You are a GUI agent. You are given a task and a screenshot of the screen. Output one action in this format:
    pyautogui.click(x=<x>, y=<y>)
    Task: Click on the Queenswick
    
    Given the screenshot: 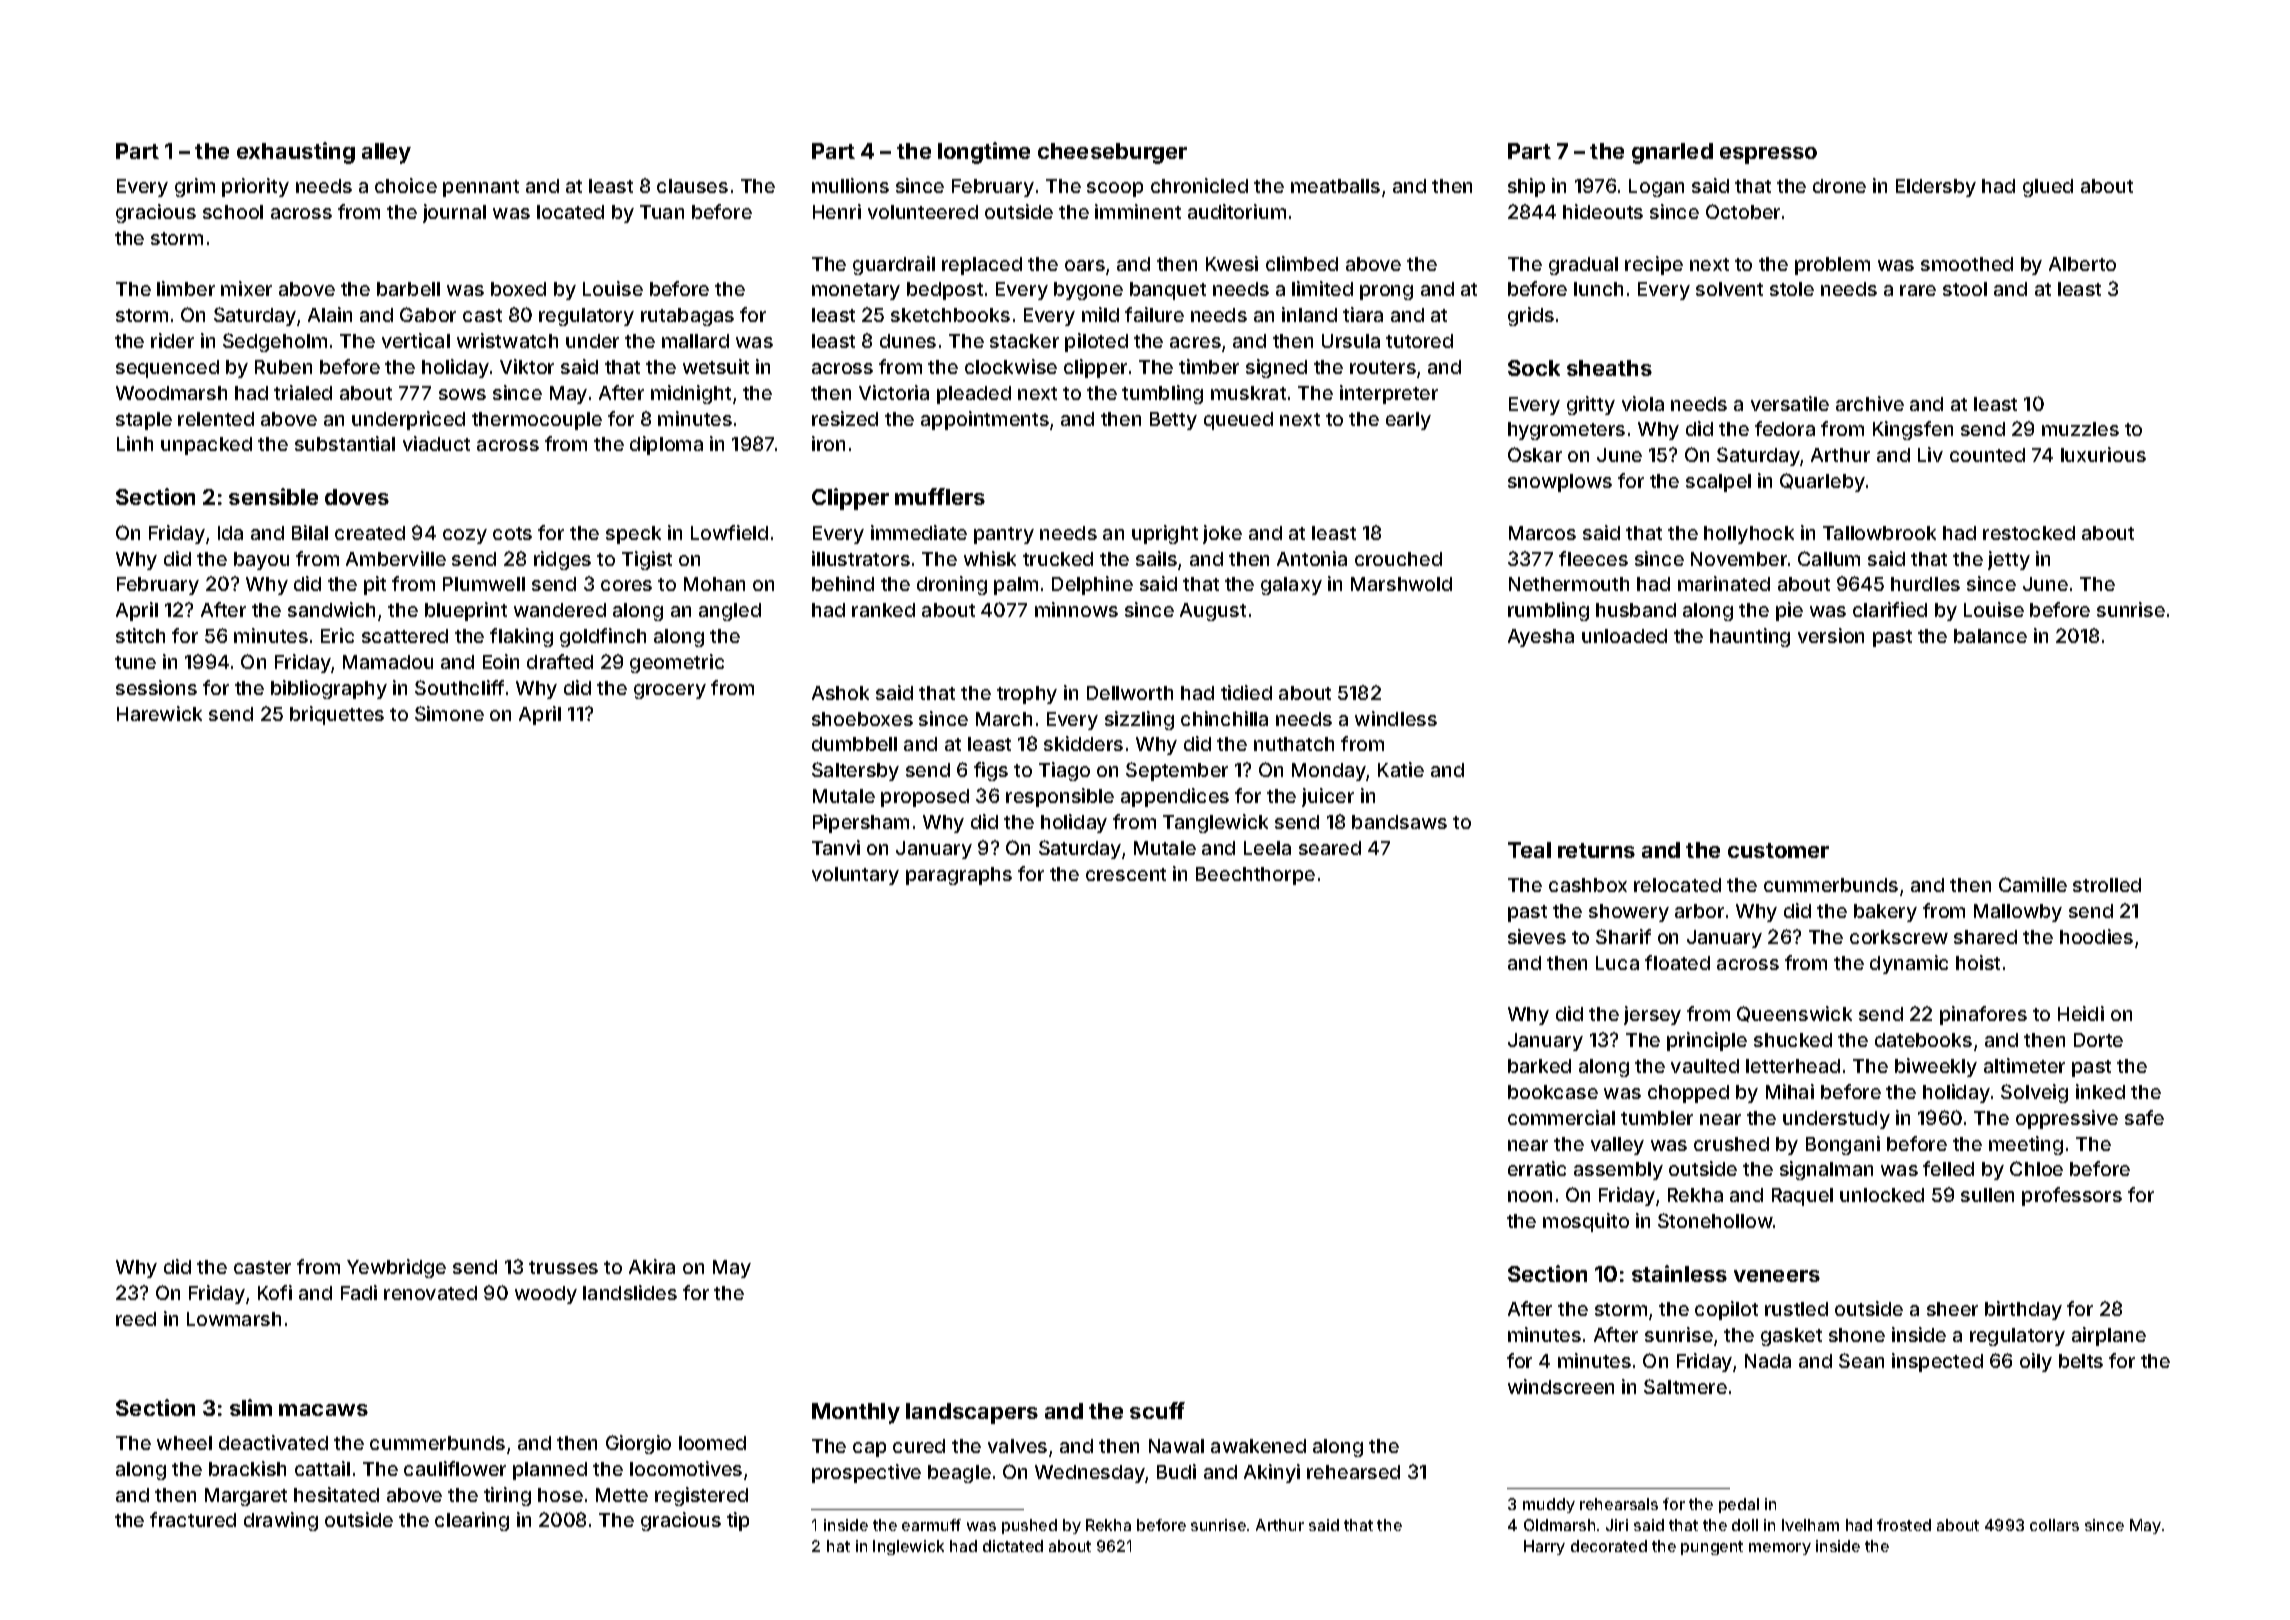 What is the action you would take?
    pyautogui.click(x=1794, y=1014)
